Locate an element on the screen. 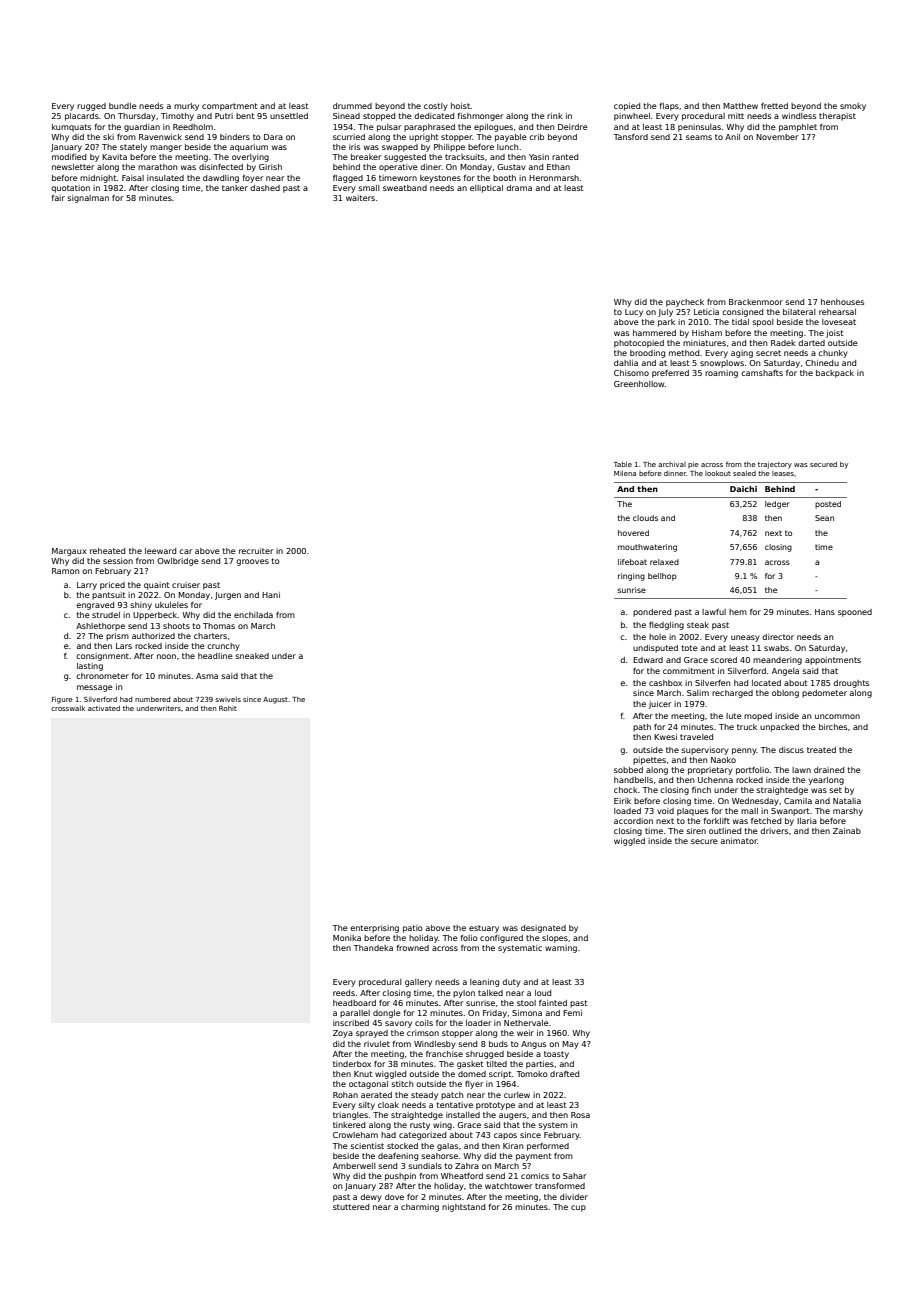 The image size is (924, 1308). Hani is located at coordinates (271, 595).
